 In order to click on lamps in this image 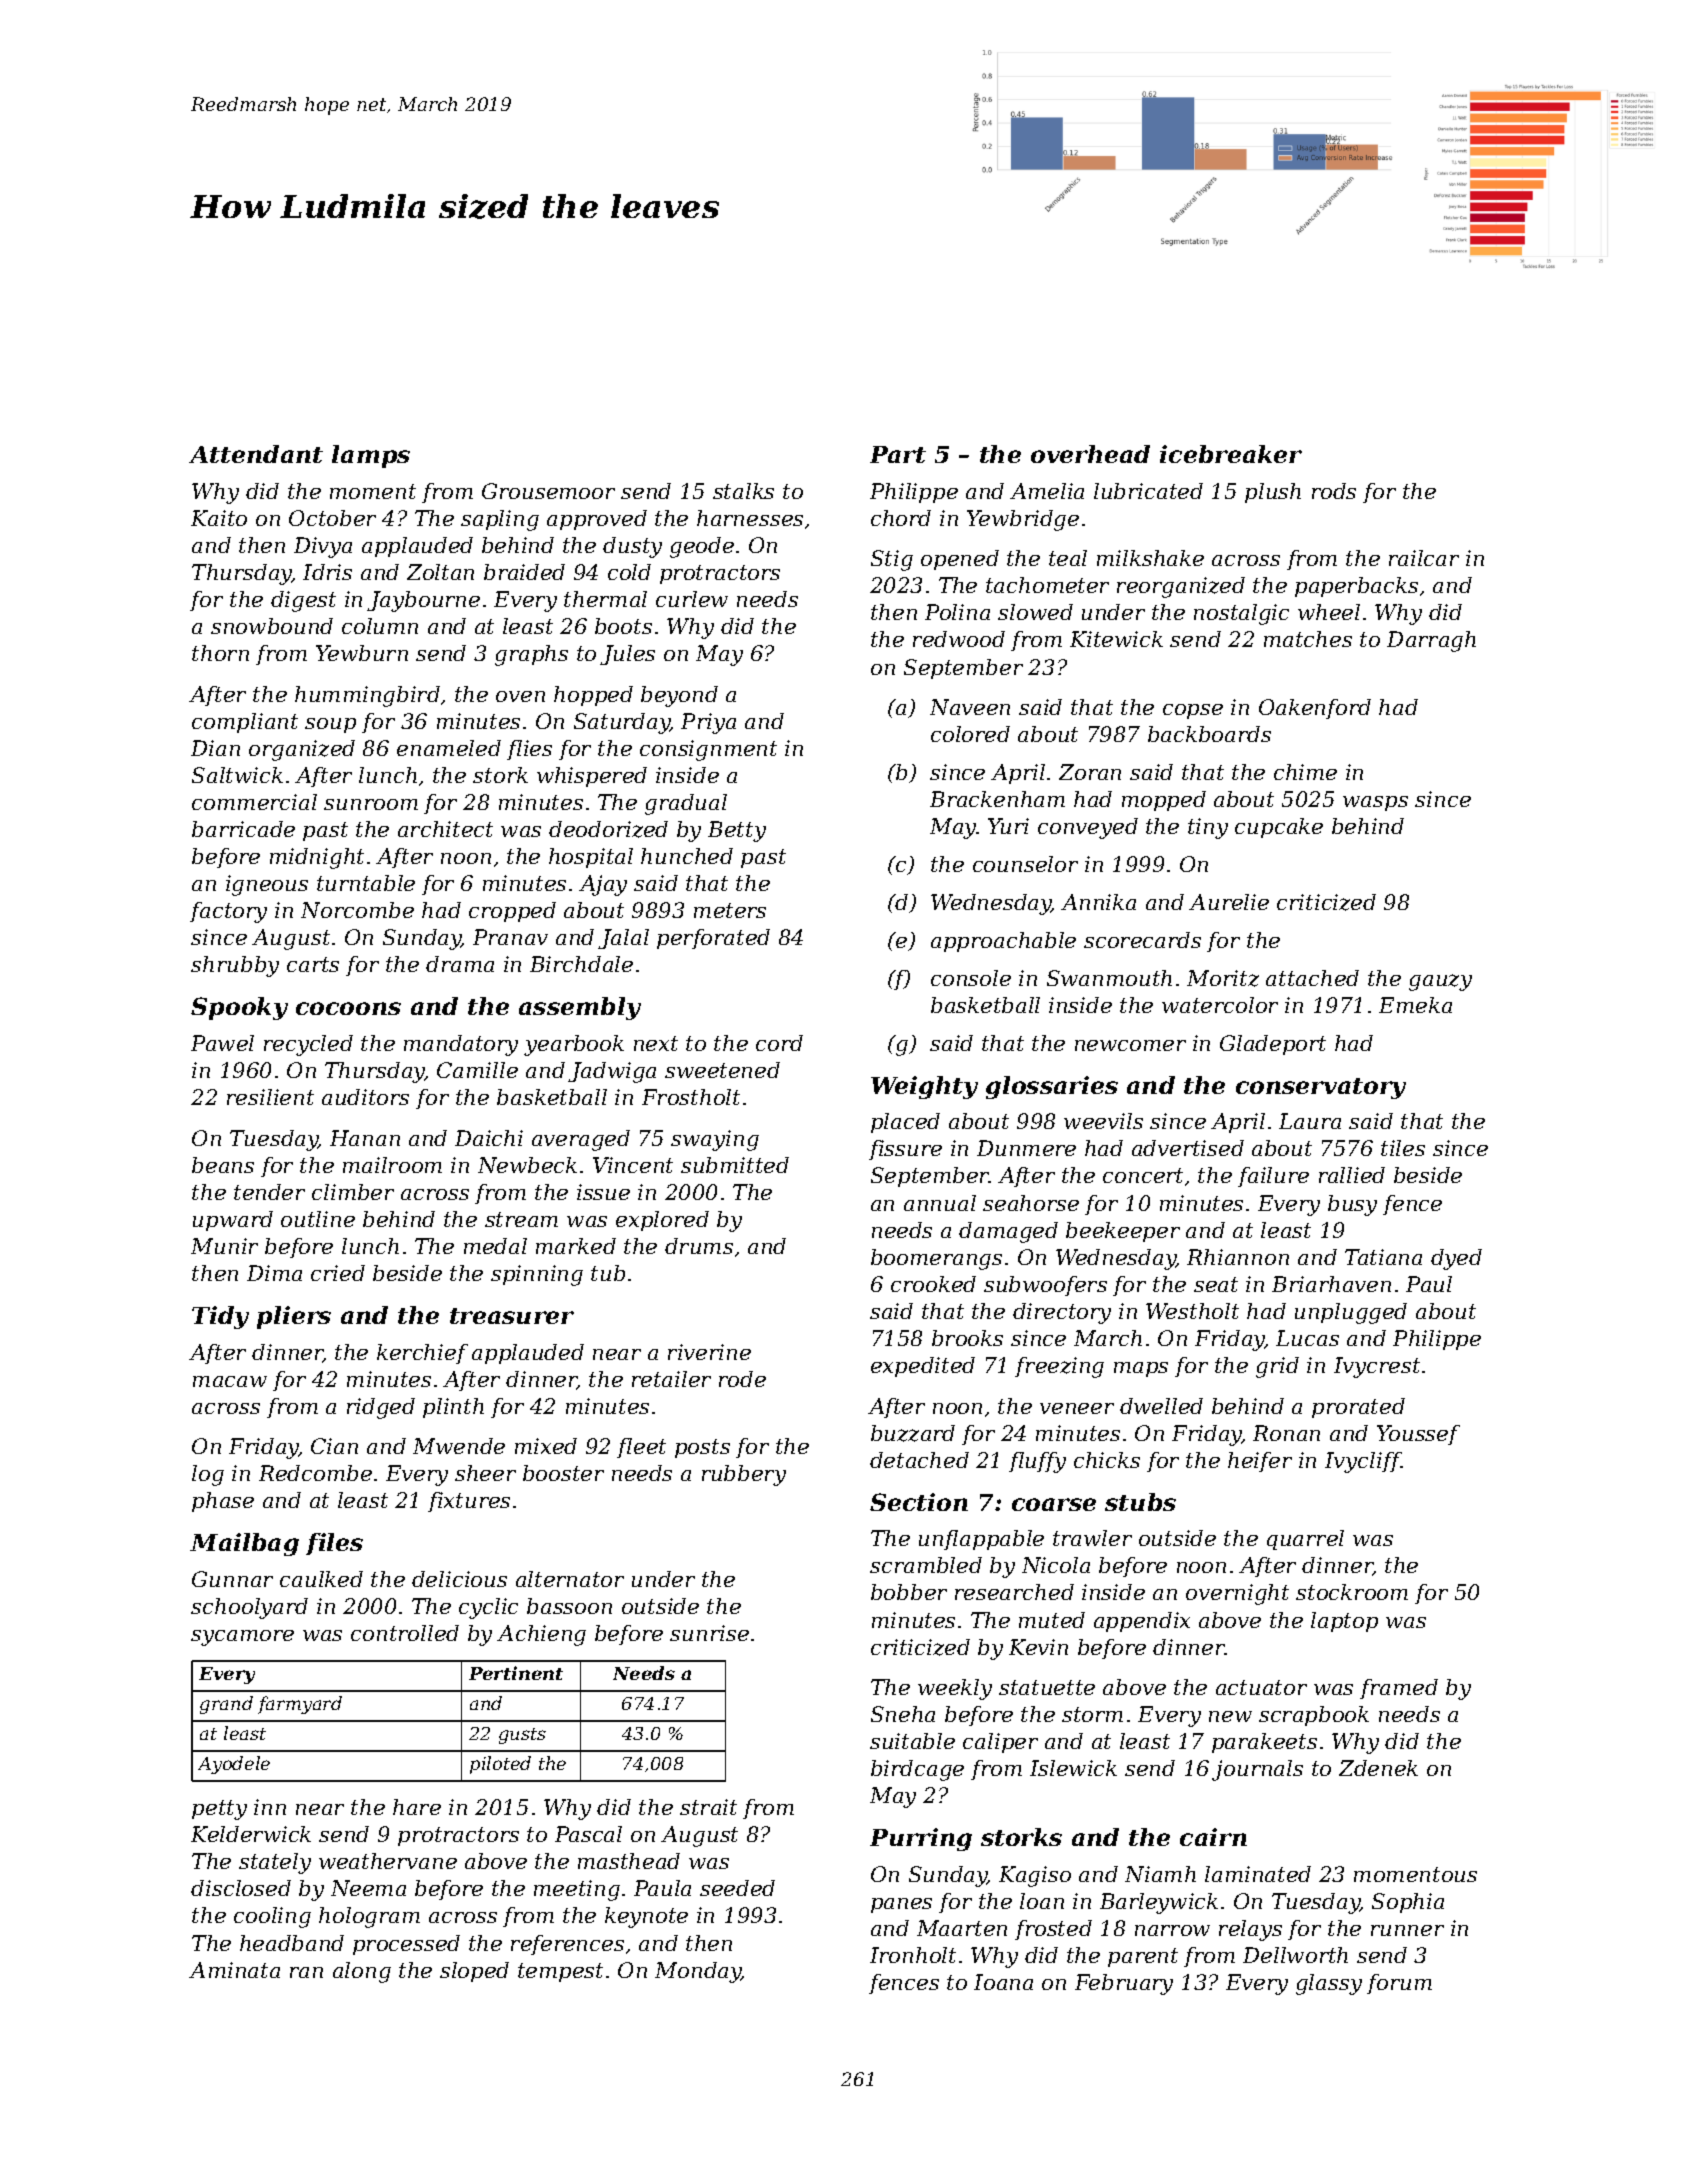, I will do `click(371, 456)`.
